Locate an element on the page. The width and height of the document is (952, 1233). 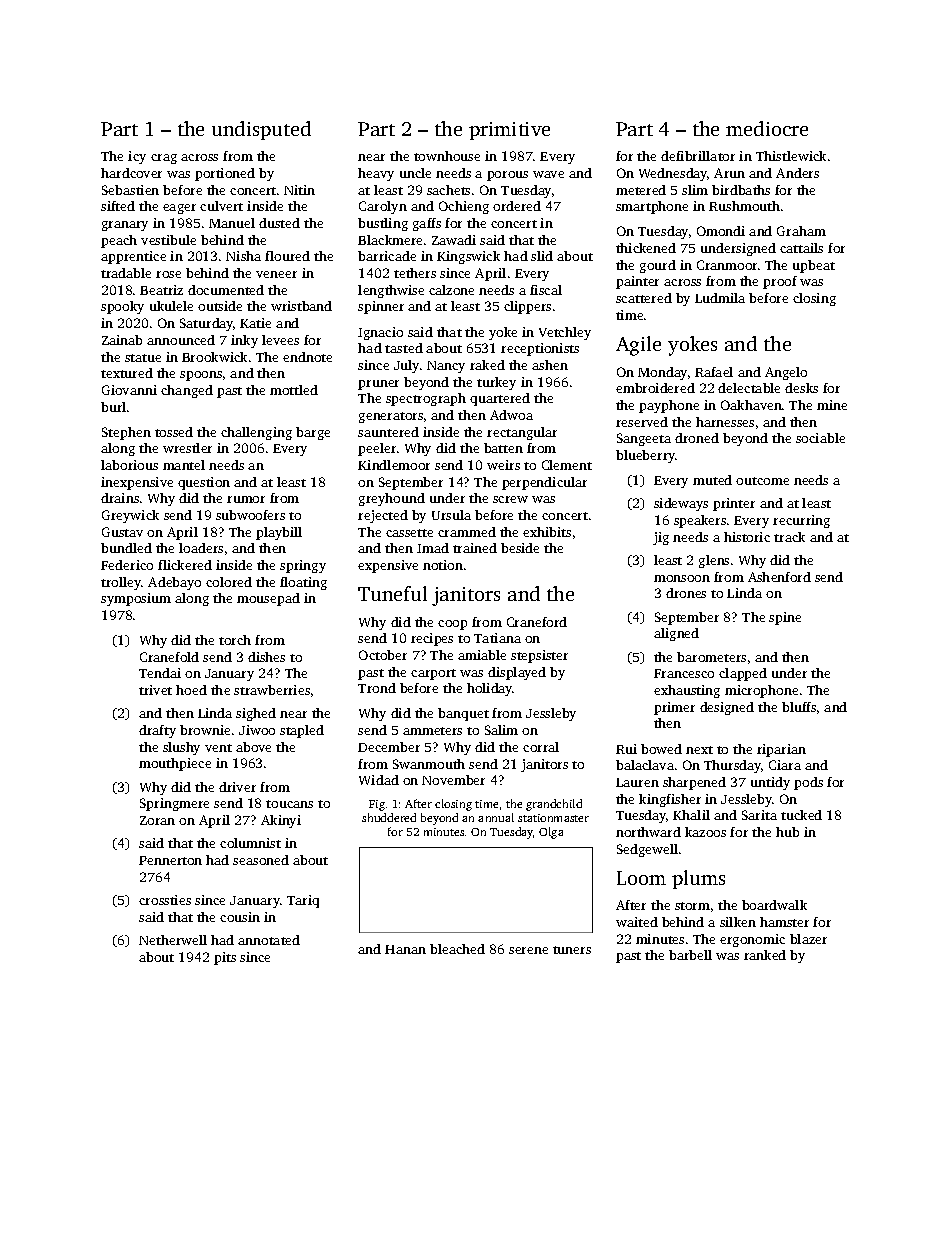
spine is located at coordinates (785, 618).
